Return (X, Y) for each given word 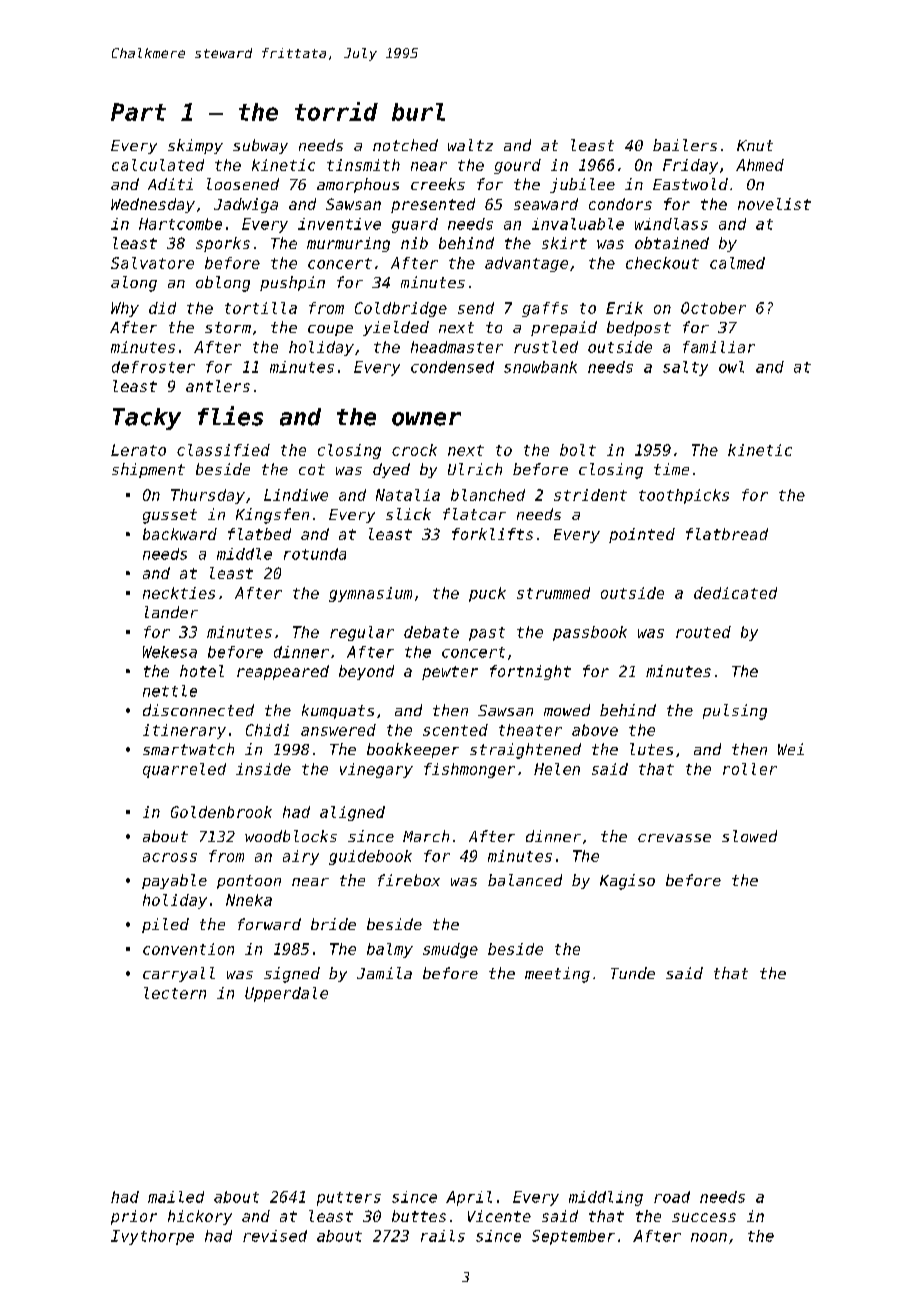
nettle (170, 691)
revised (275, 1236)
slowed (749, 836)
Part (138, 112)
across (170, 857)
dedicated (735, 593)
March (426, 836)
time (671, 469)
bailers (685, 145)
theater (530, 730)
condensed (452, 367)
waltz (470, 145)
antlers (218, 386)
